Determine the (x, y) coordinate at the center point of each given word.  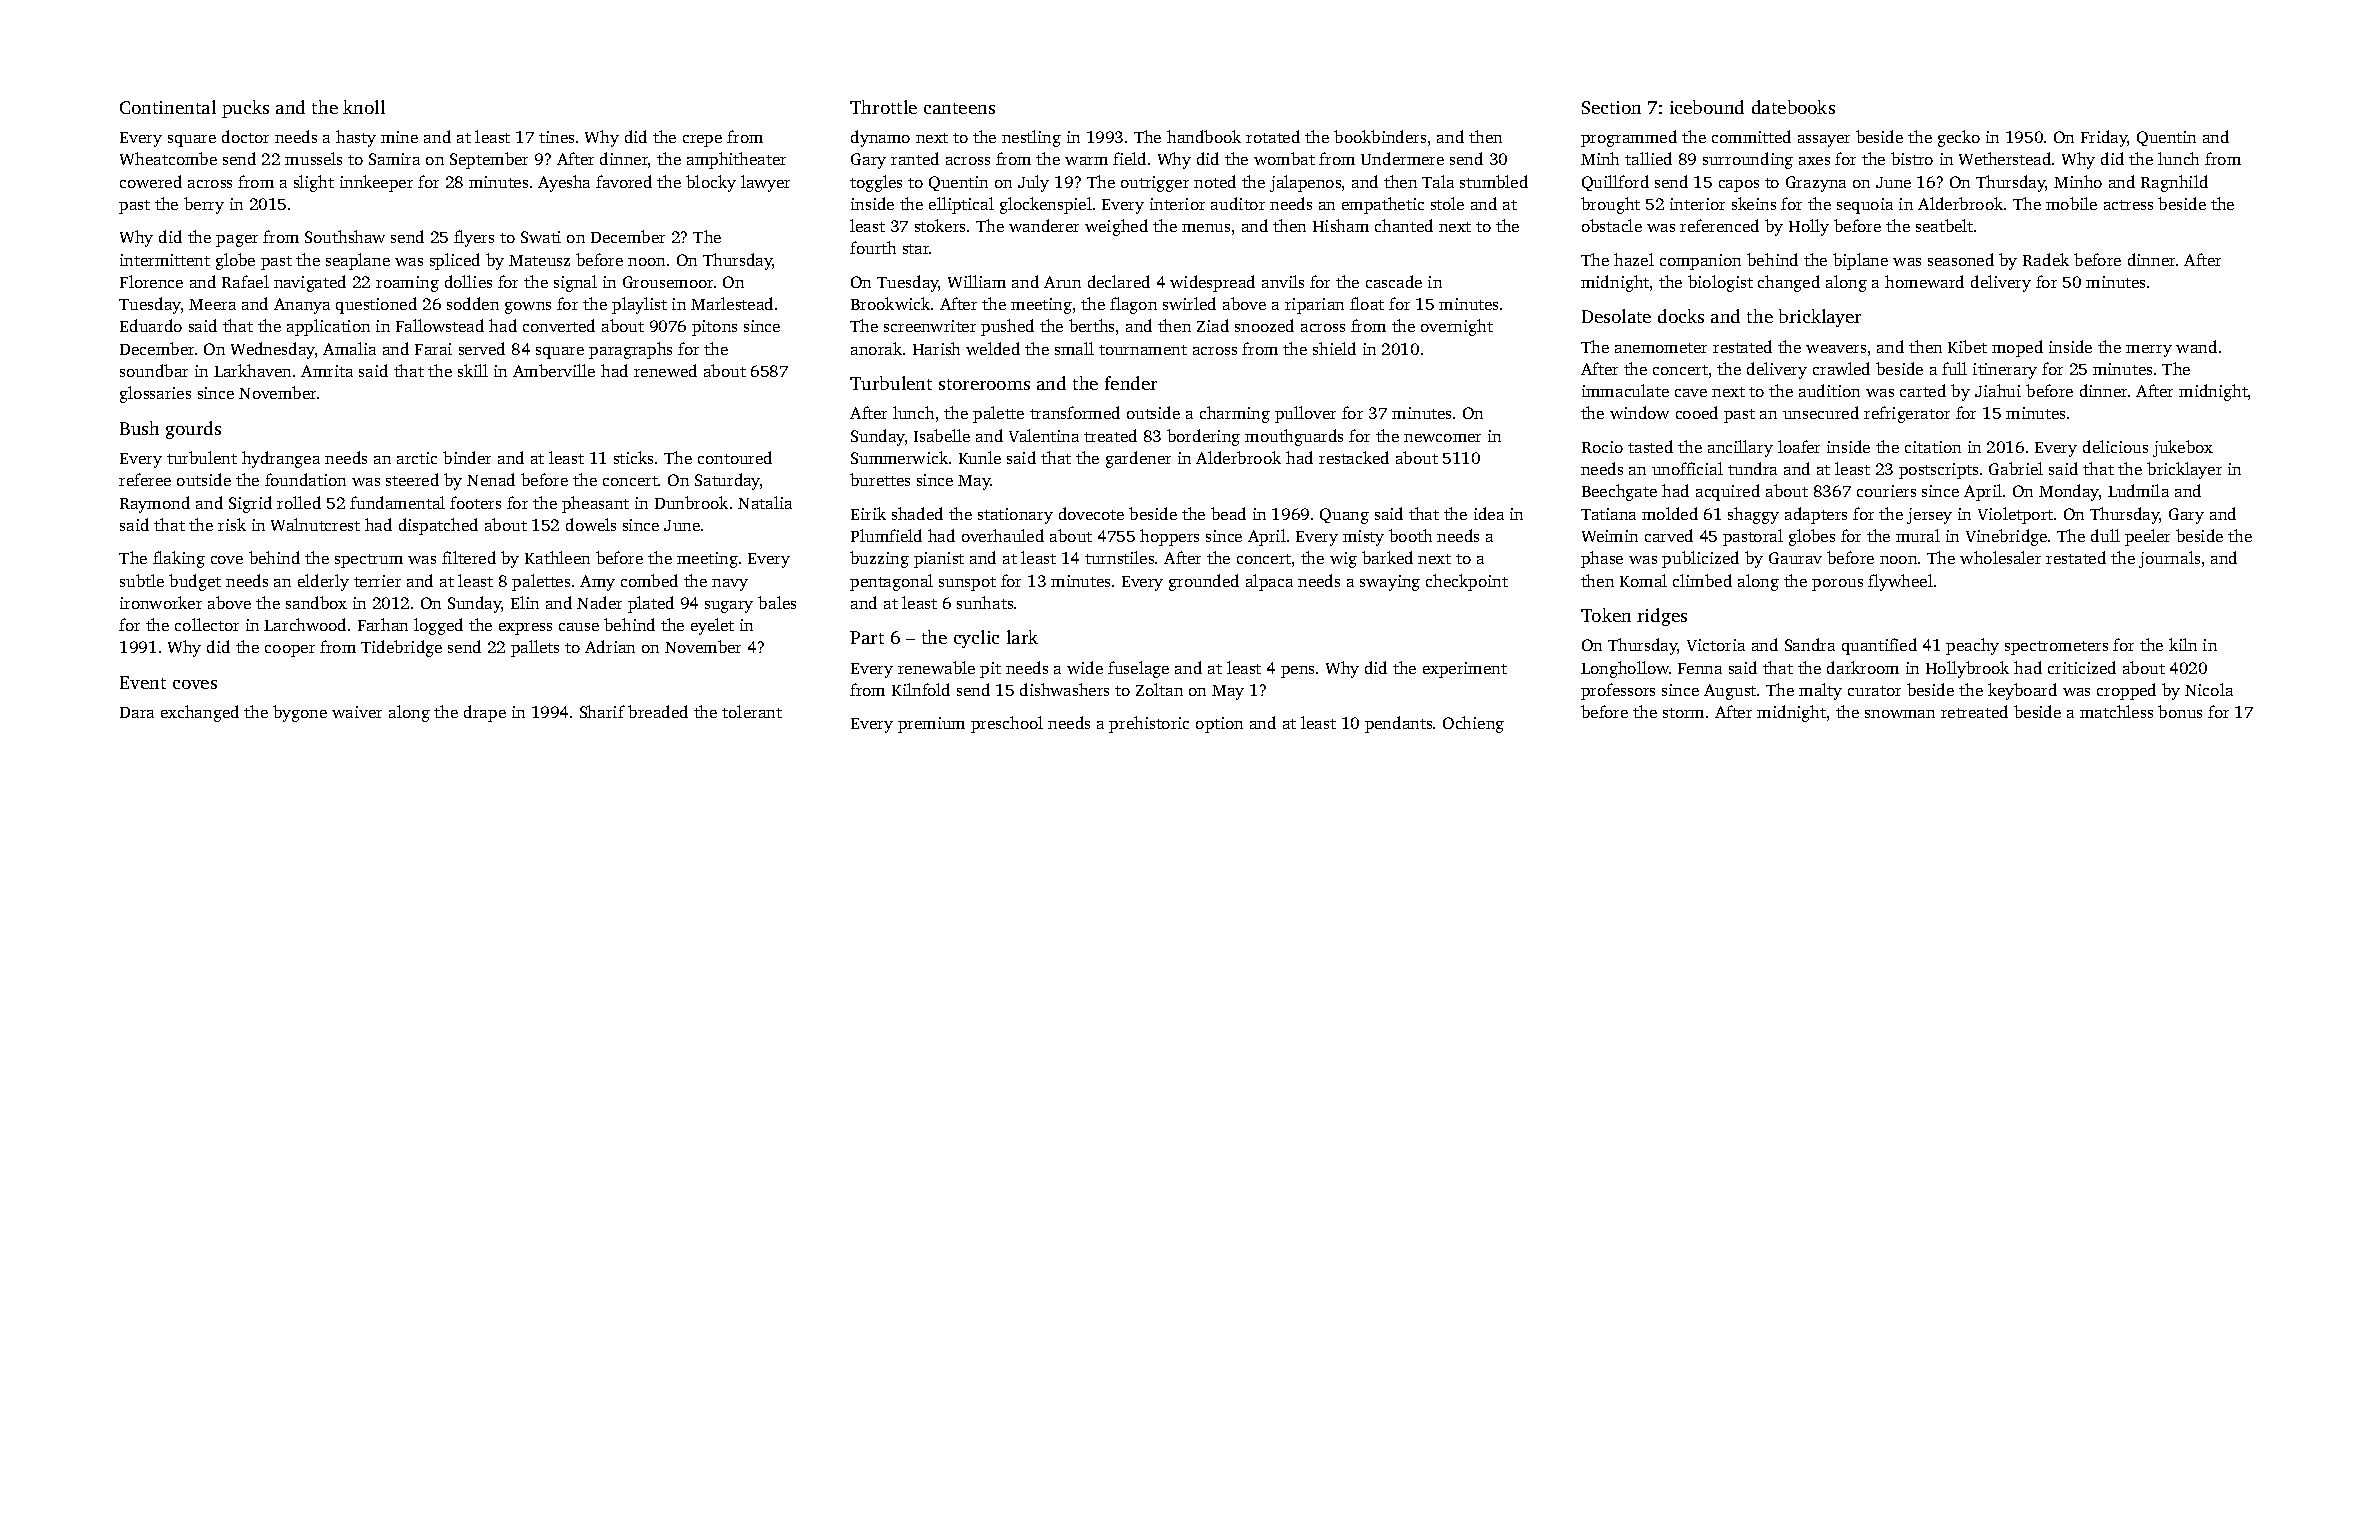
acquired (1728, 492)
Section (1611, 107)
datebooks (1793, 107)
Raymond (155, 504)
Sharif (602, 711)
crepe (702, 141)
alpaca (1269, 582)
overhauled (1003, 535)
